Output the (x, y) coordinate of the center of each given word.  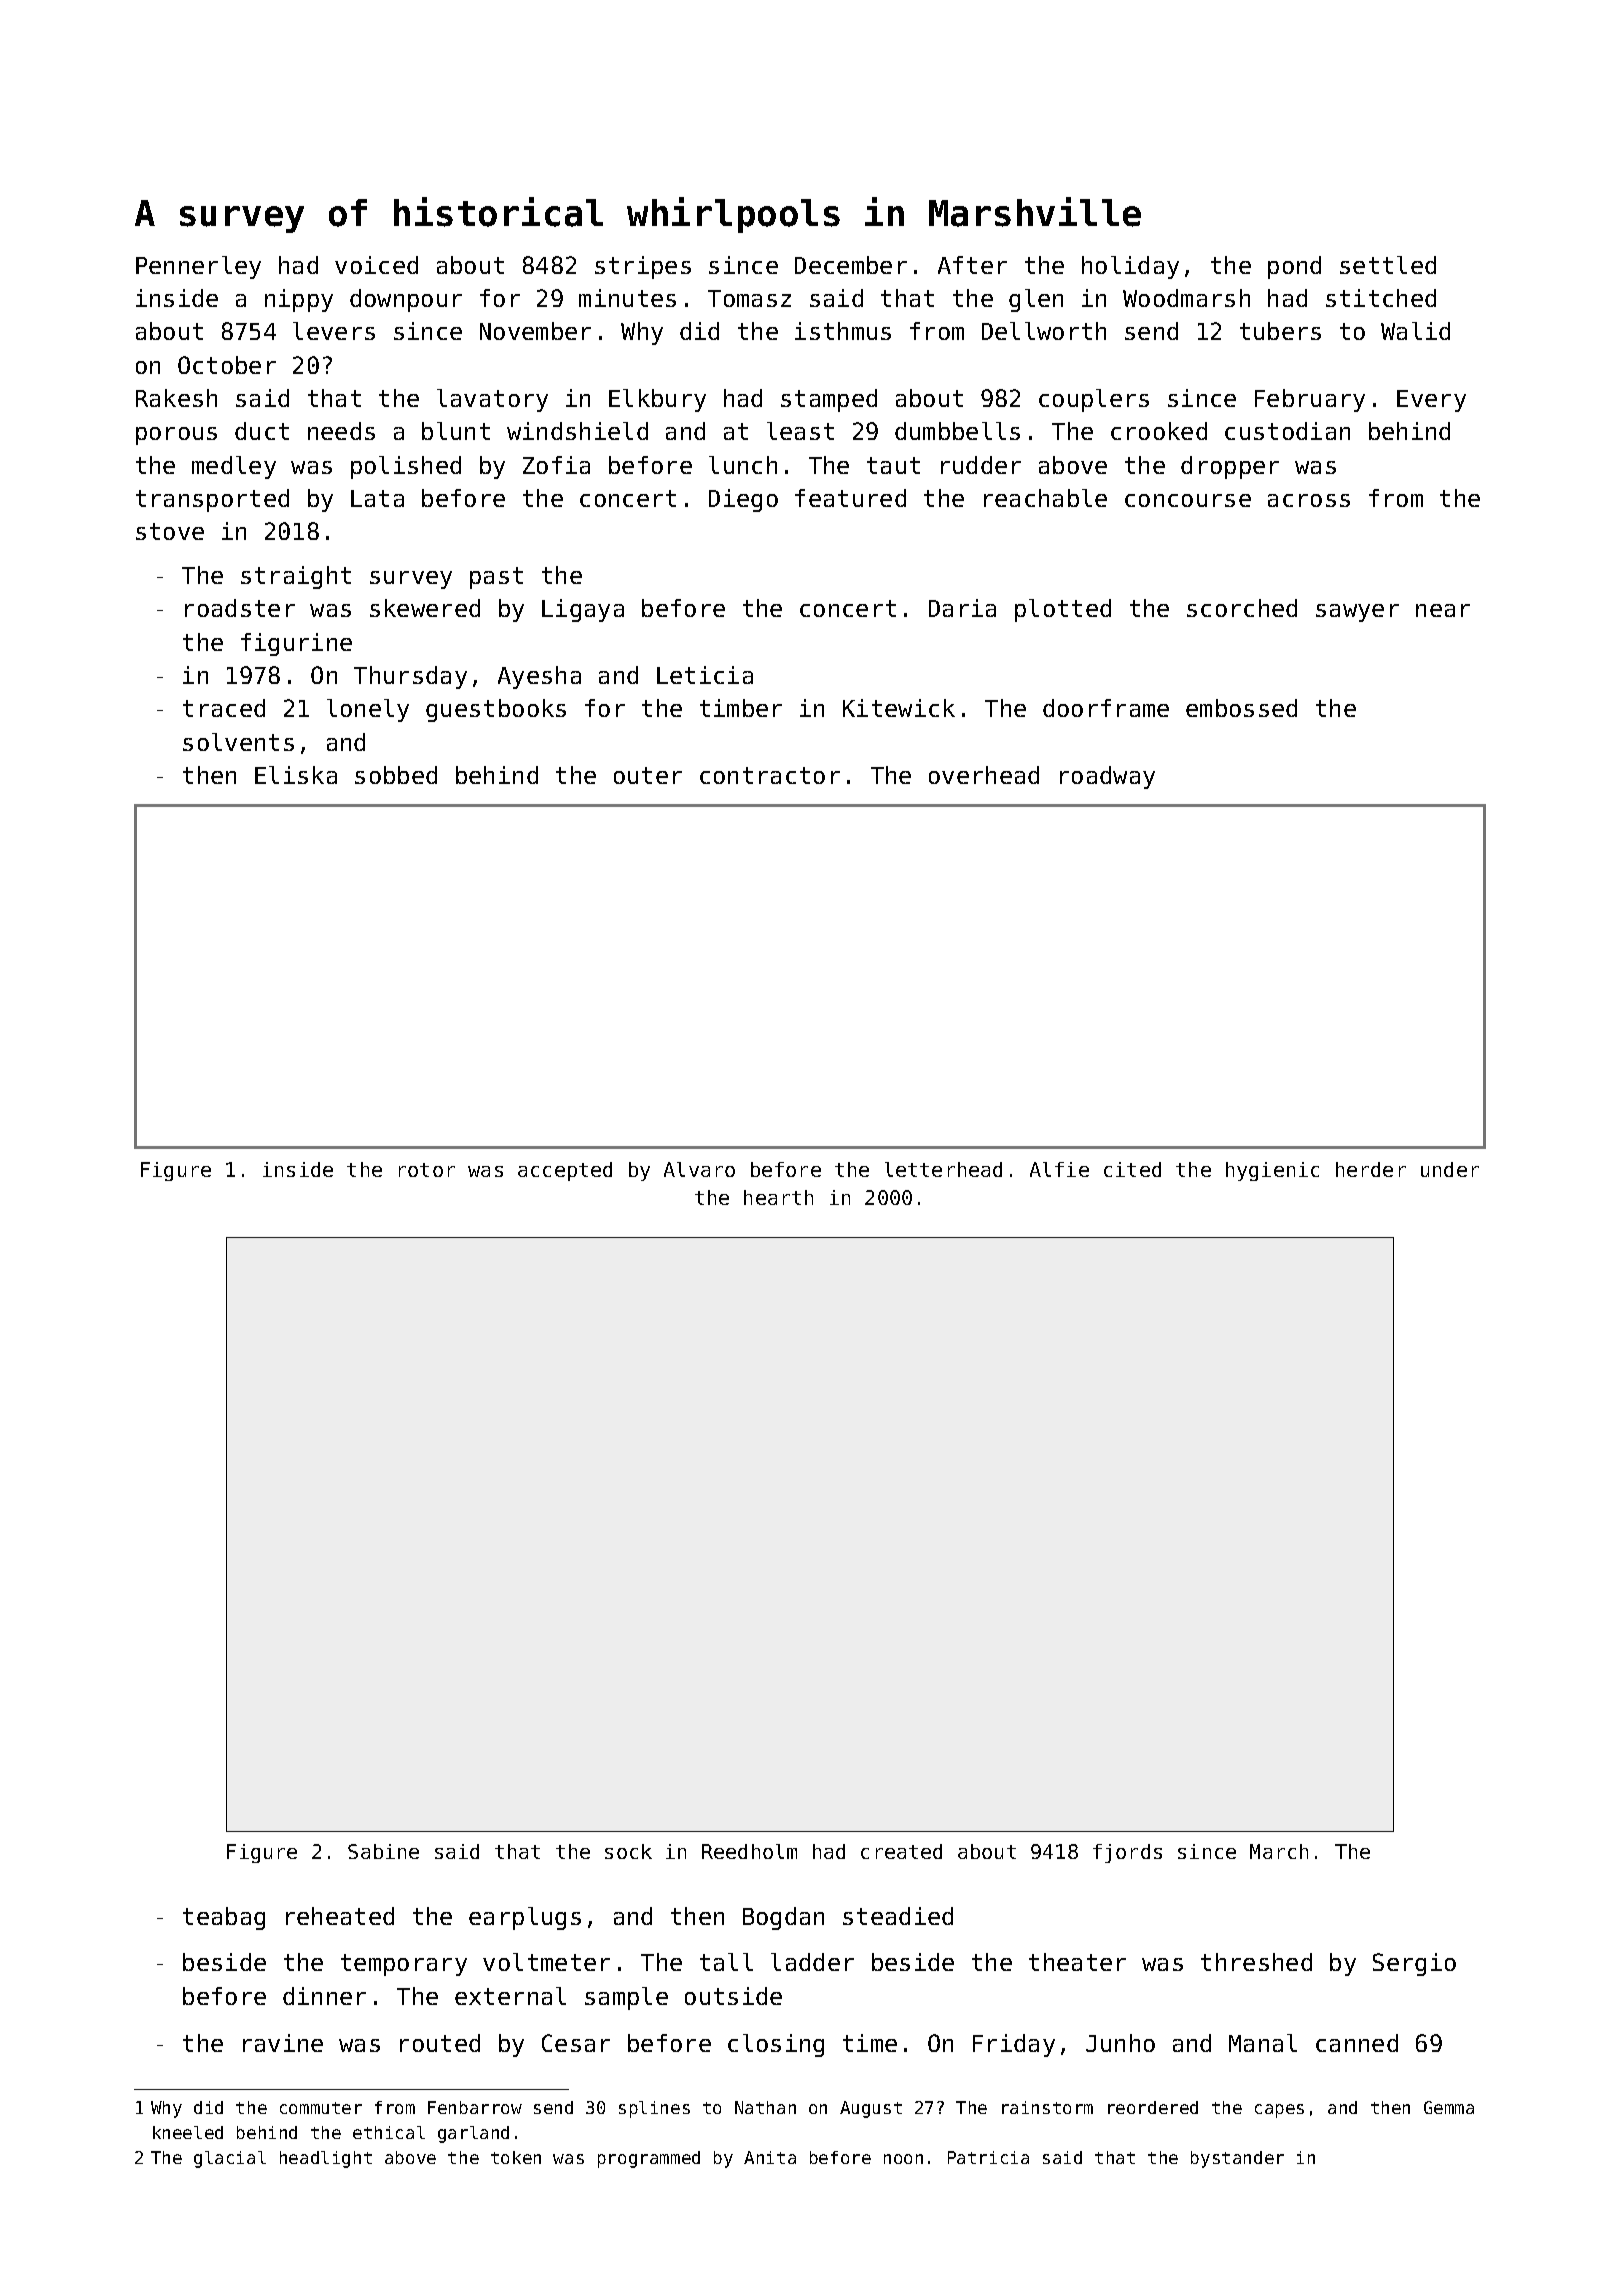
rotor (427, 1170)
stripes (643, 267)
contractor (770, 775)
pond (1294, 267)
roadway (1107, 777)
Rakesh (176, 398)
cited (1132, 1169)
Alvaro (699, 1169)
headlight (326, 2159)
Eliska (296, 775)
